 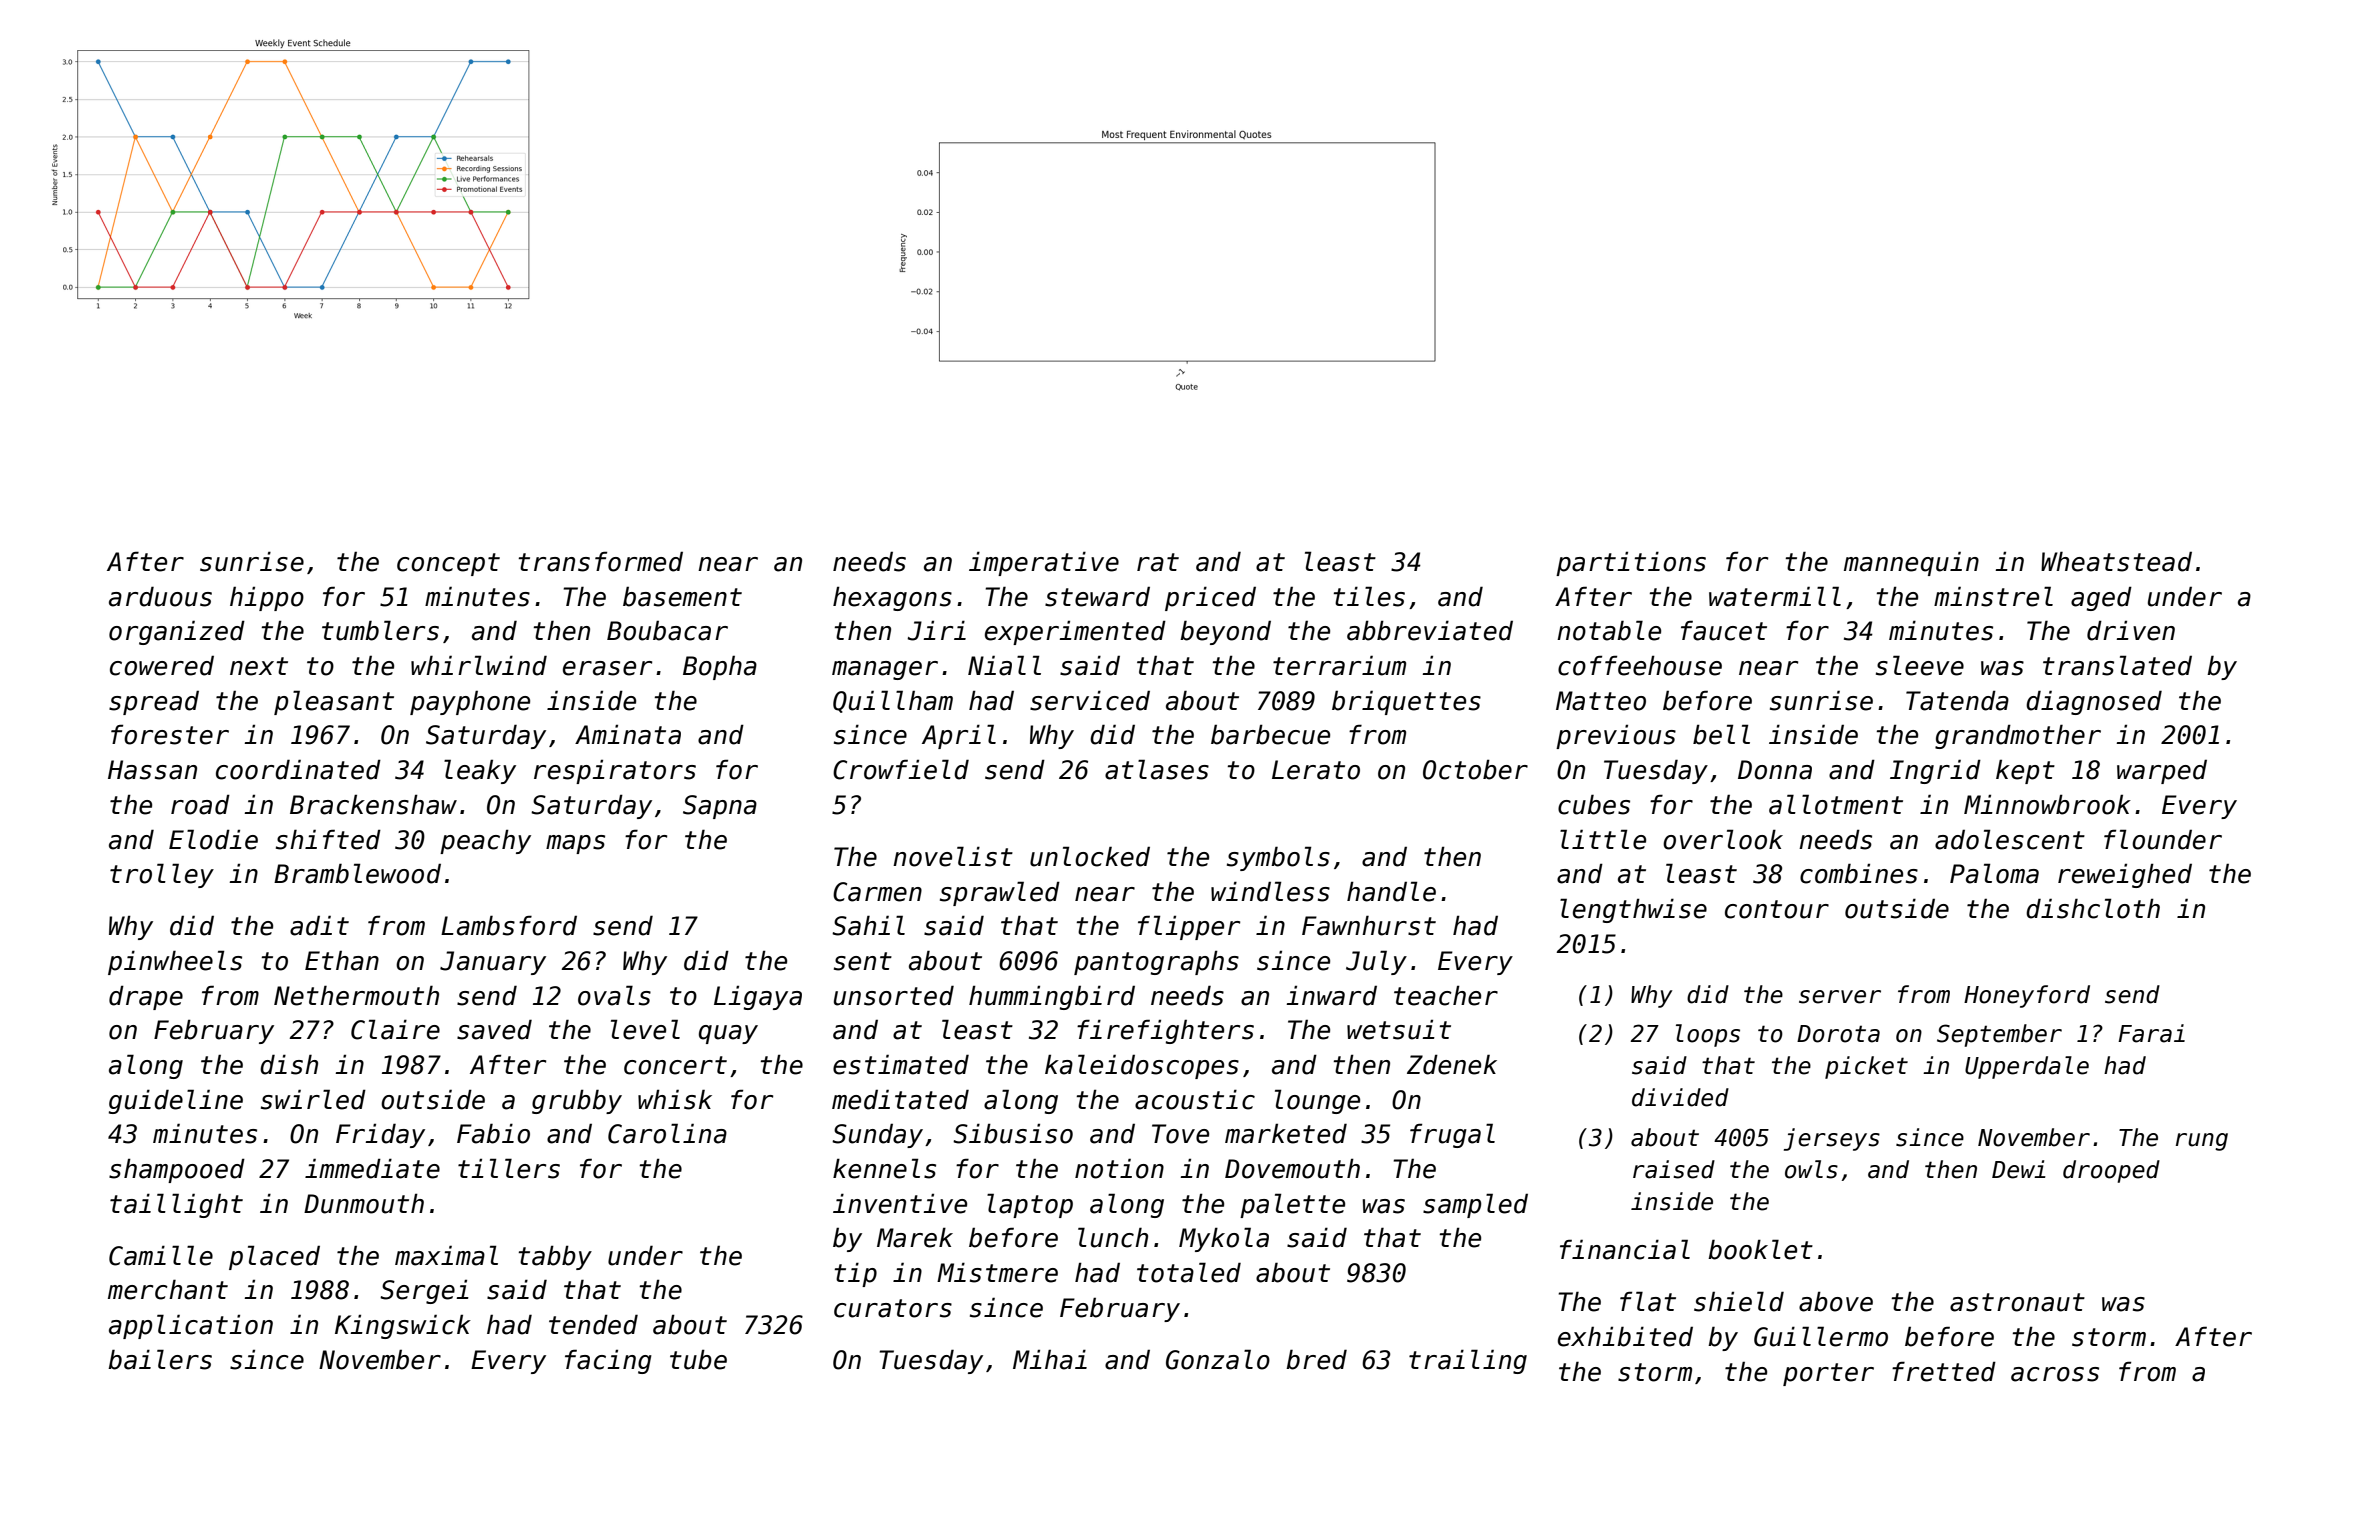 I want to click on Claire, so click(x=395, y=1029).
